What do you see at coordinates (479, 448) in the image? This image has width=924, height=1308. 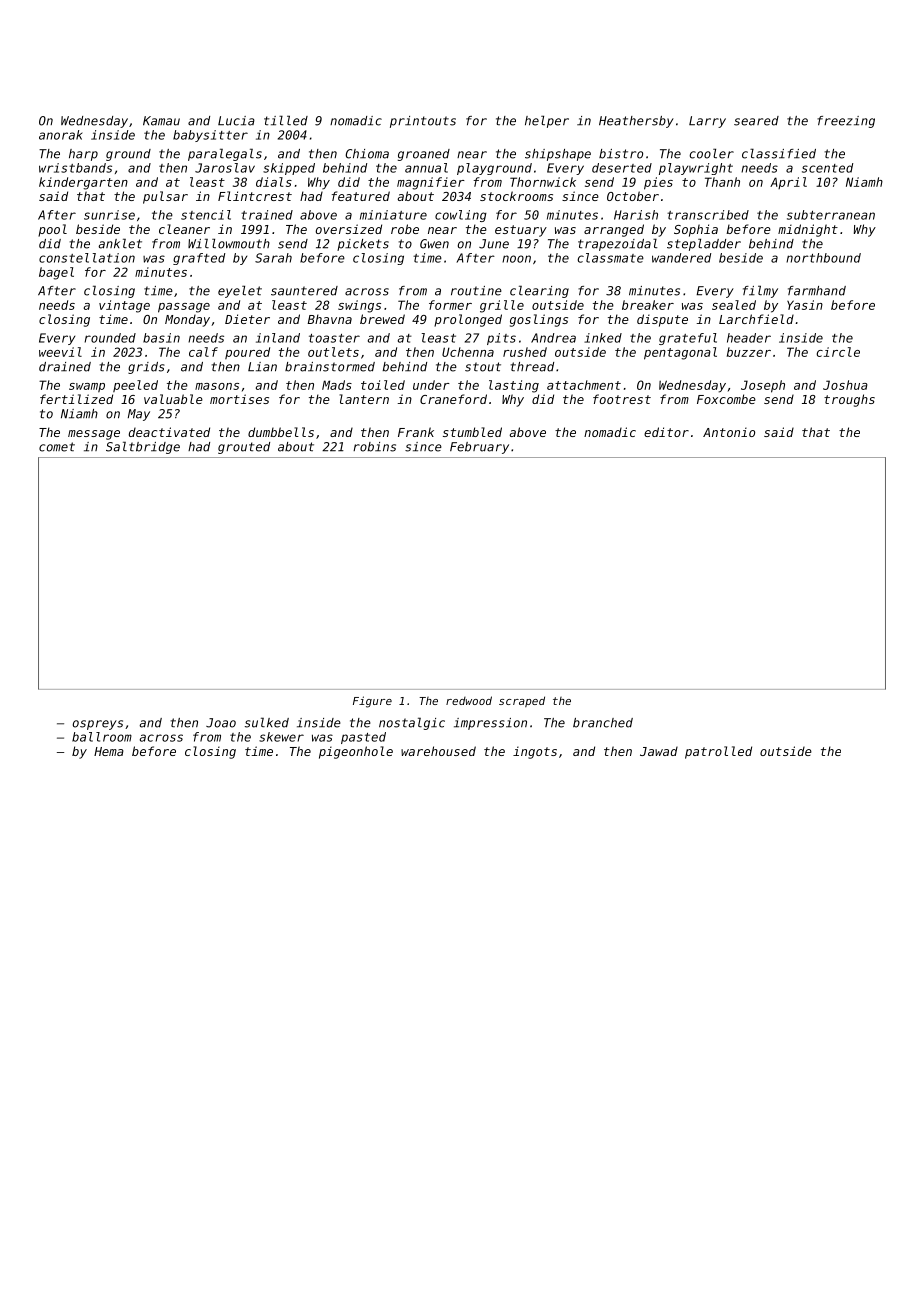 I see `February` at bounding box center [479, 448].
